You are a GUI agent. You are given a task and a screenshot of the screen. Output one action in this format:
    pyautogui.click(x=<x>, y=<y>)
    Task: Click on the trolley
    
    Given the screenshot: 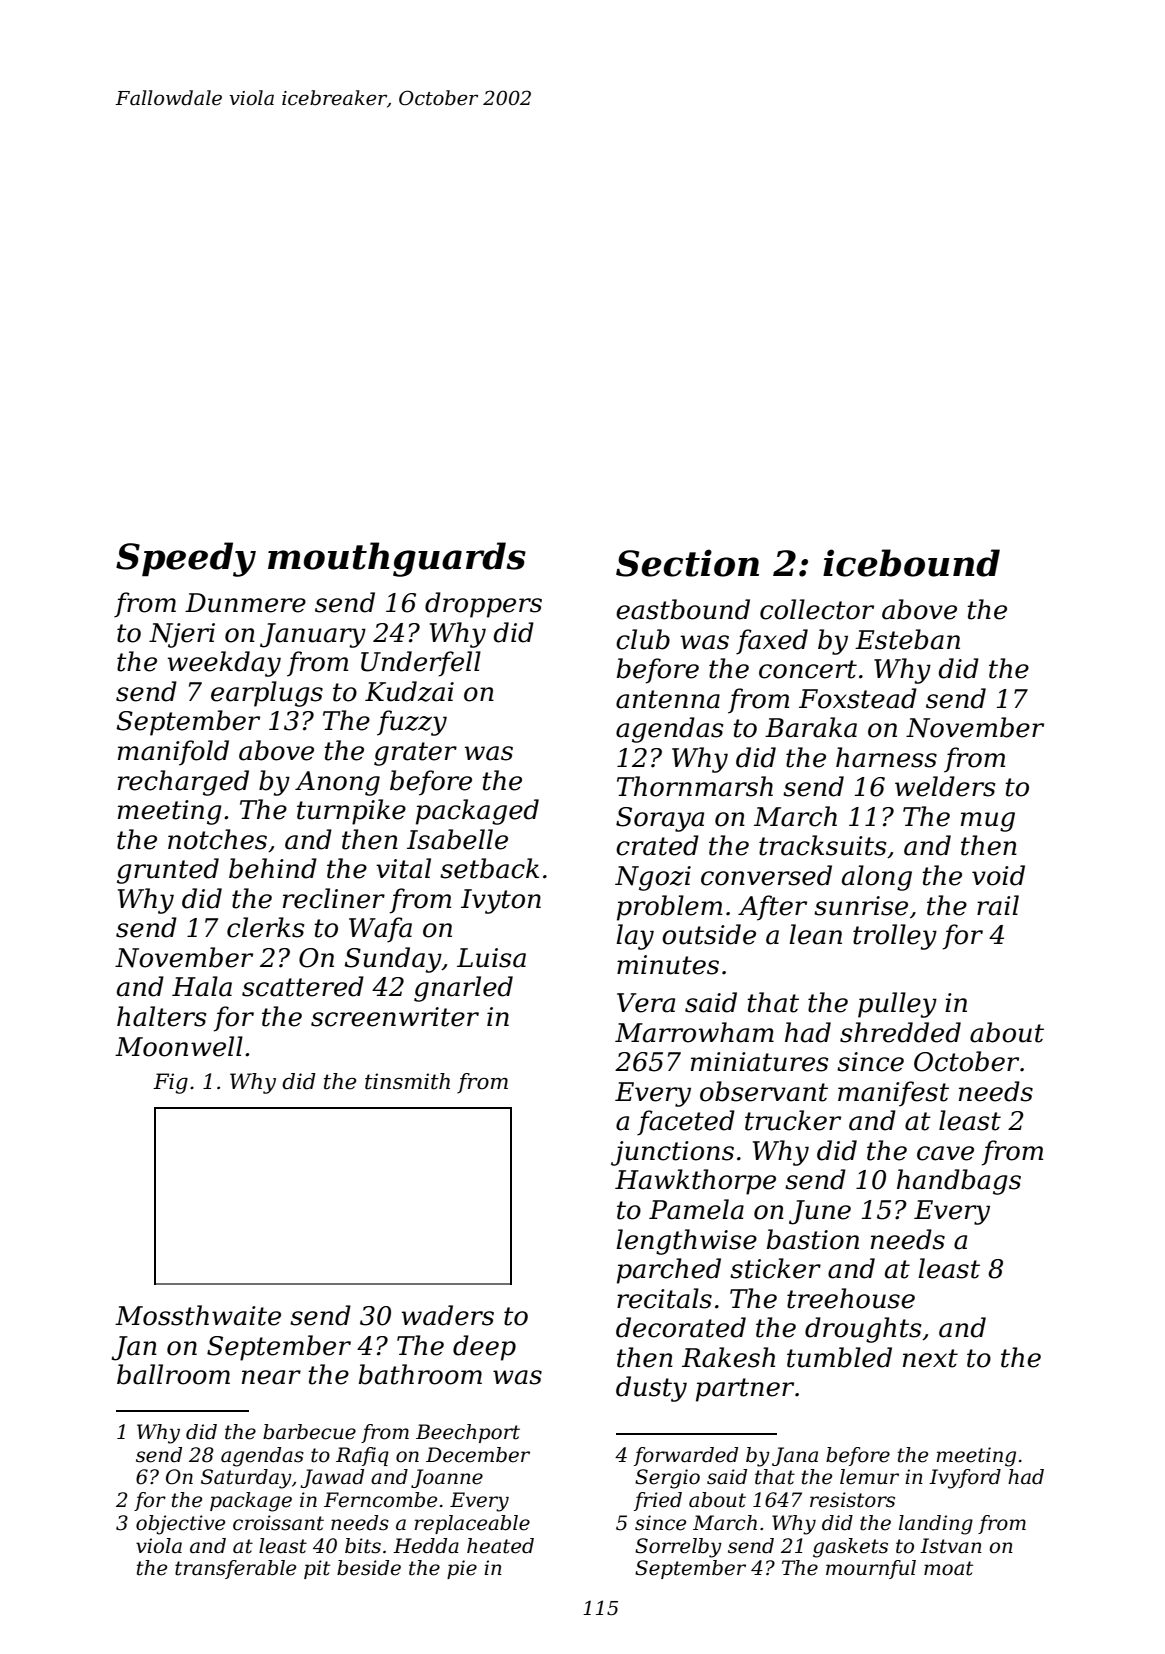 What is the action you would take?
    pyautogui.click(x=895, y=937)
